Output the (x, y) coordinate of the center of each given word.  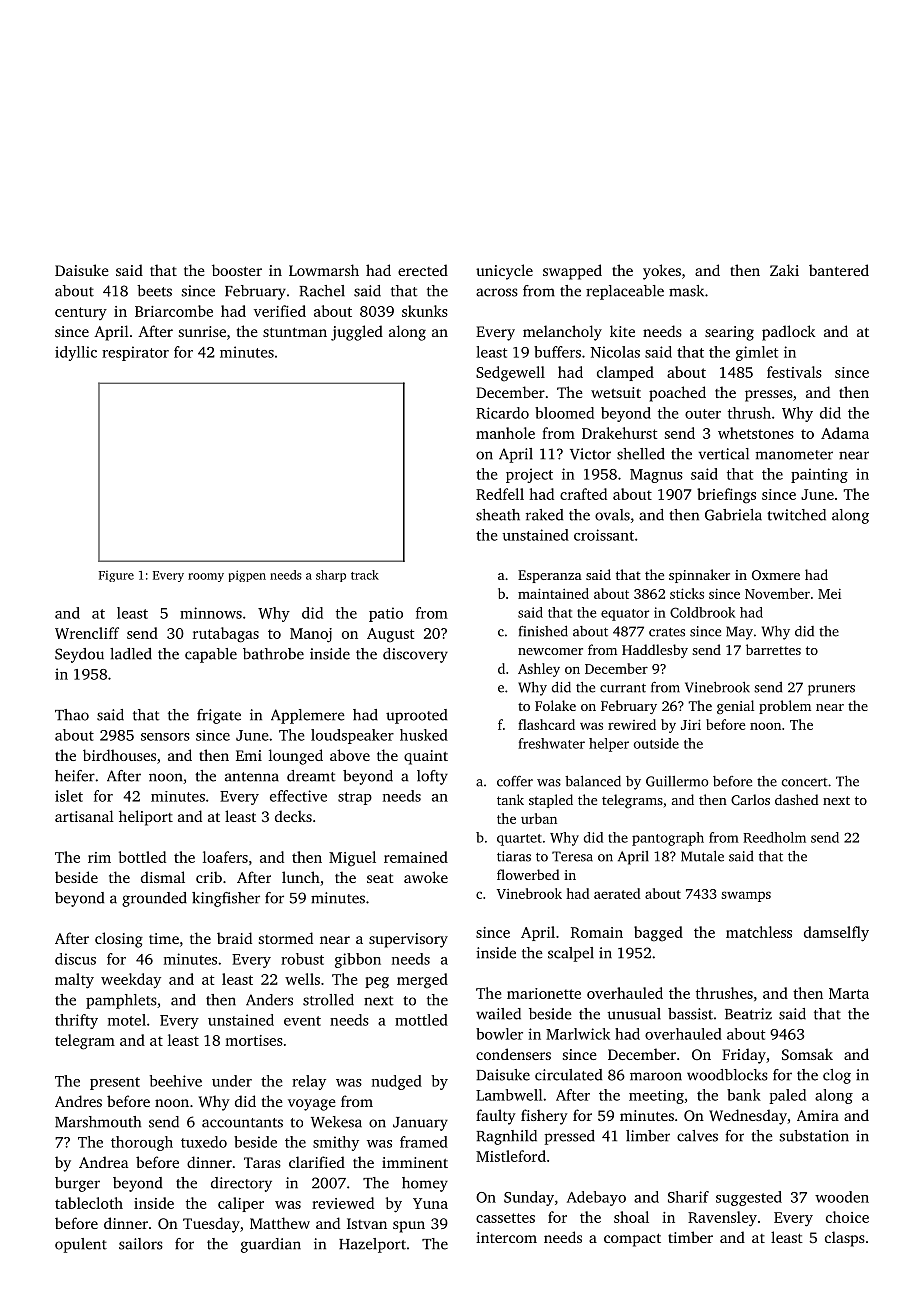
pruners (831, 690)
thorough (142, 1143)
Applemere (308, 716)
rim (99, 857)
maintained (553, 593)
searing (729, 333)
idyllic (76, 353)
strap (355, 798)
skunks (425, 311)
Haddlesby (655, 651)
